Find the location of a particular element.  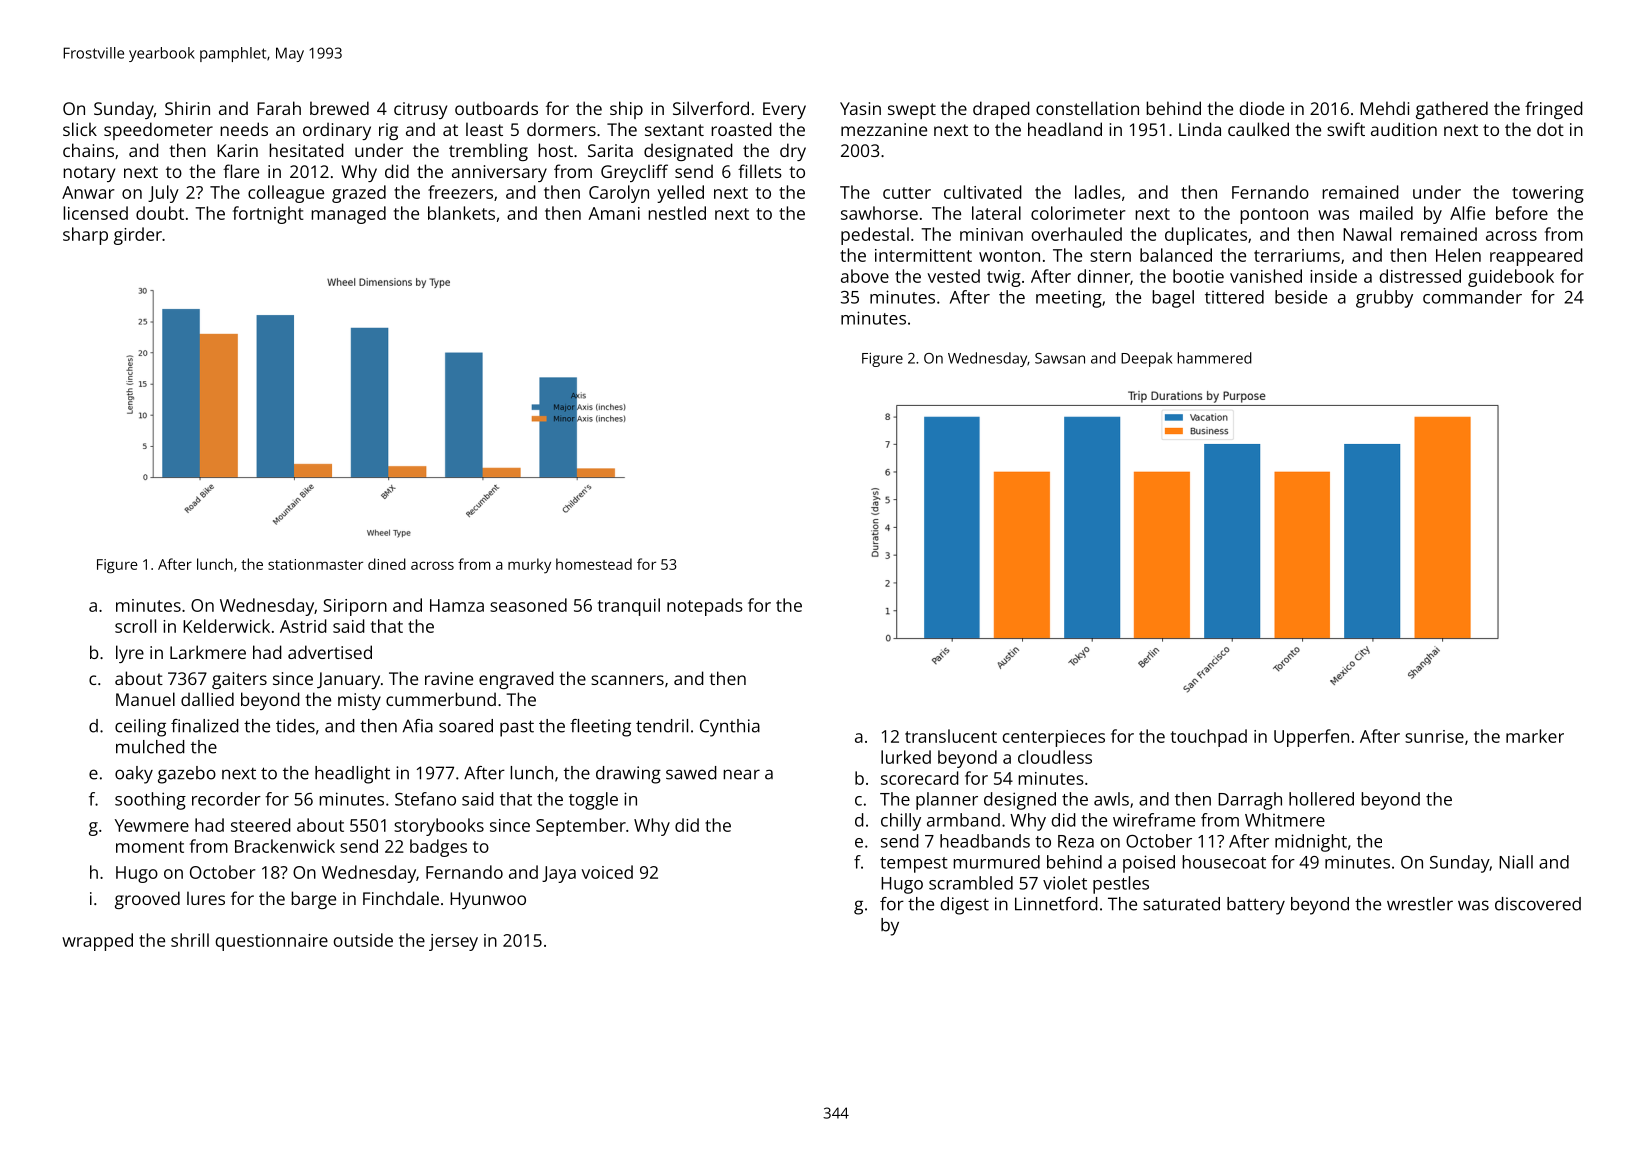

questionnaire is located at coordinates (271, 942).
